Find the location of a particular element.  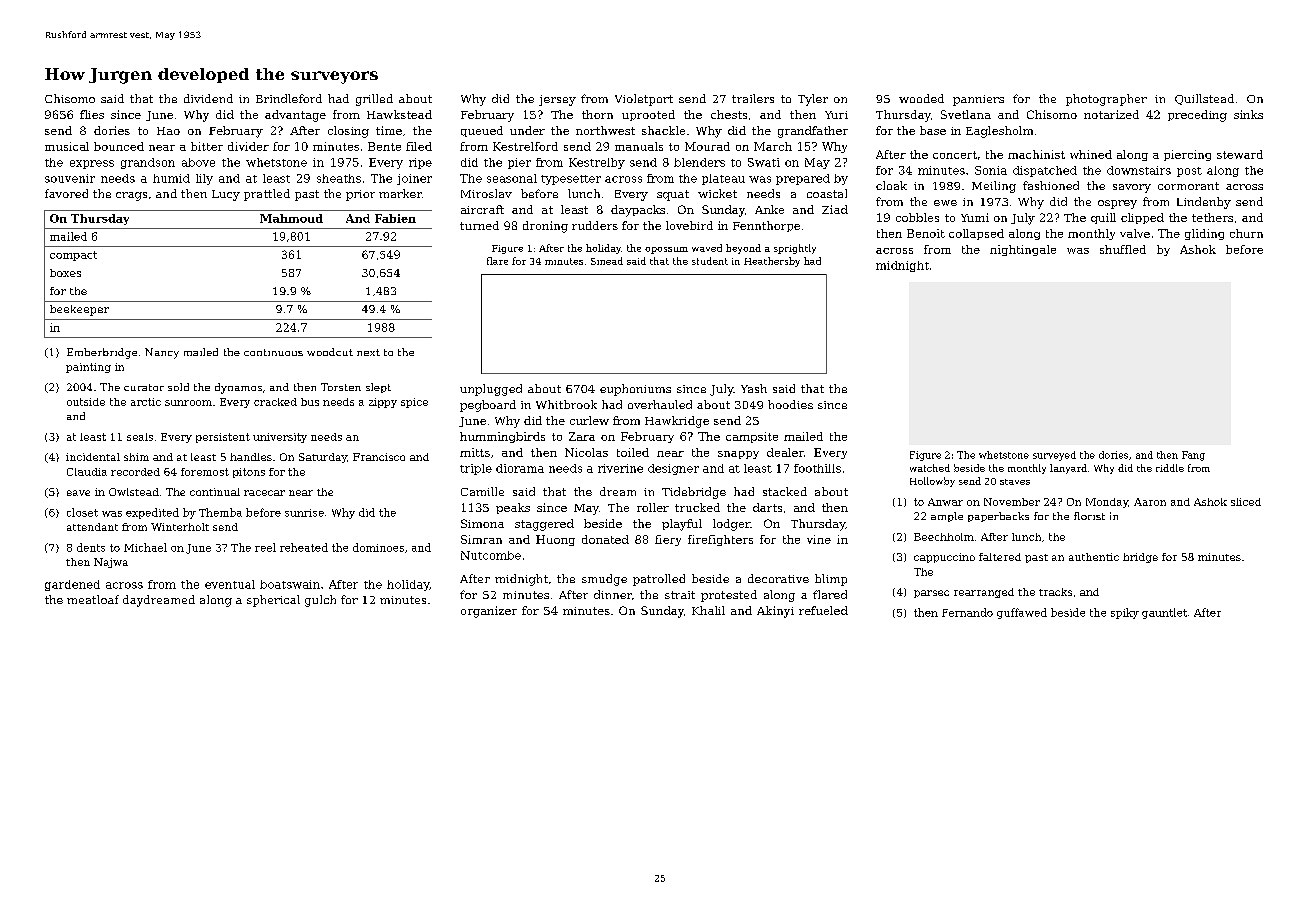

nightingale is located at coordinates (1023, 250).
